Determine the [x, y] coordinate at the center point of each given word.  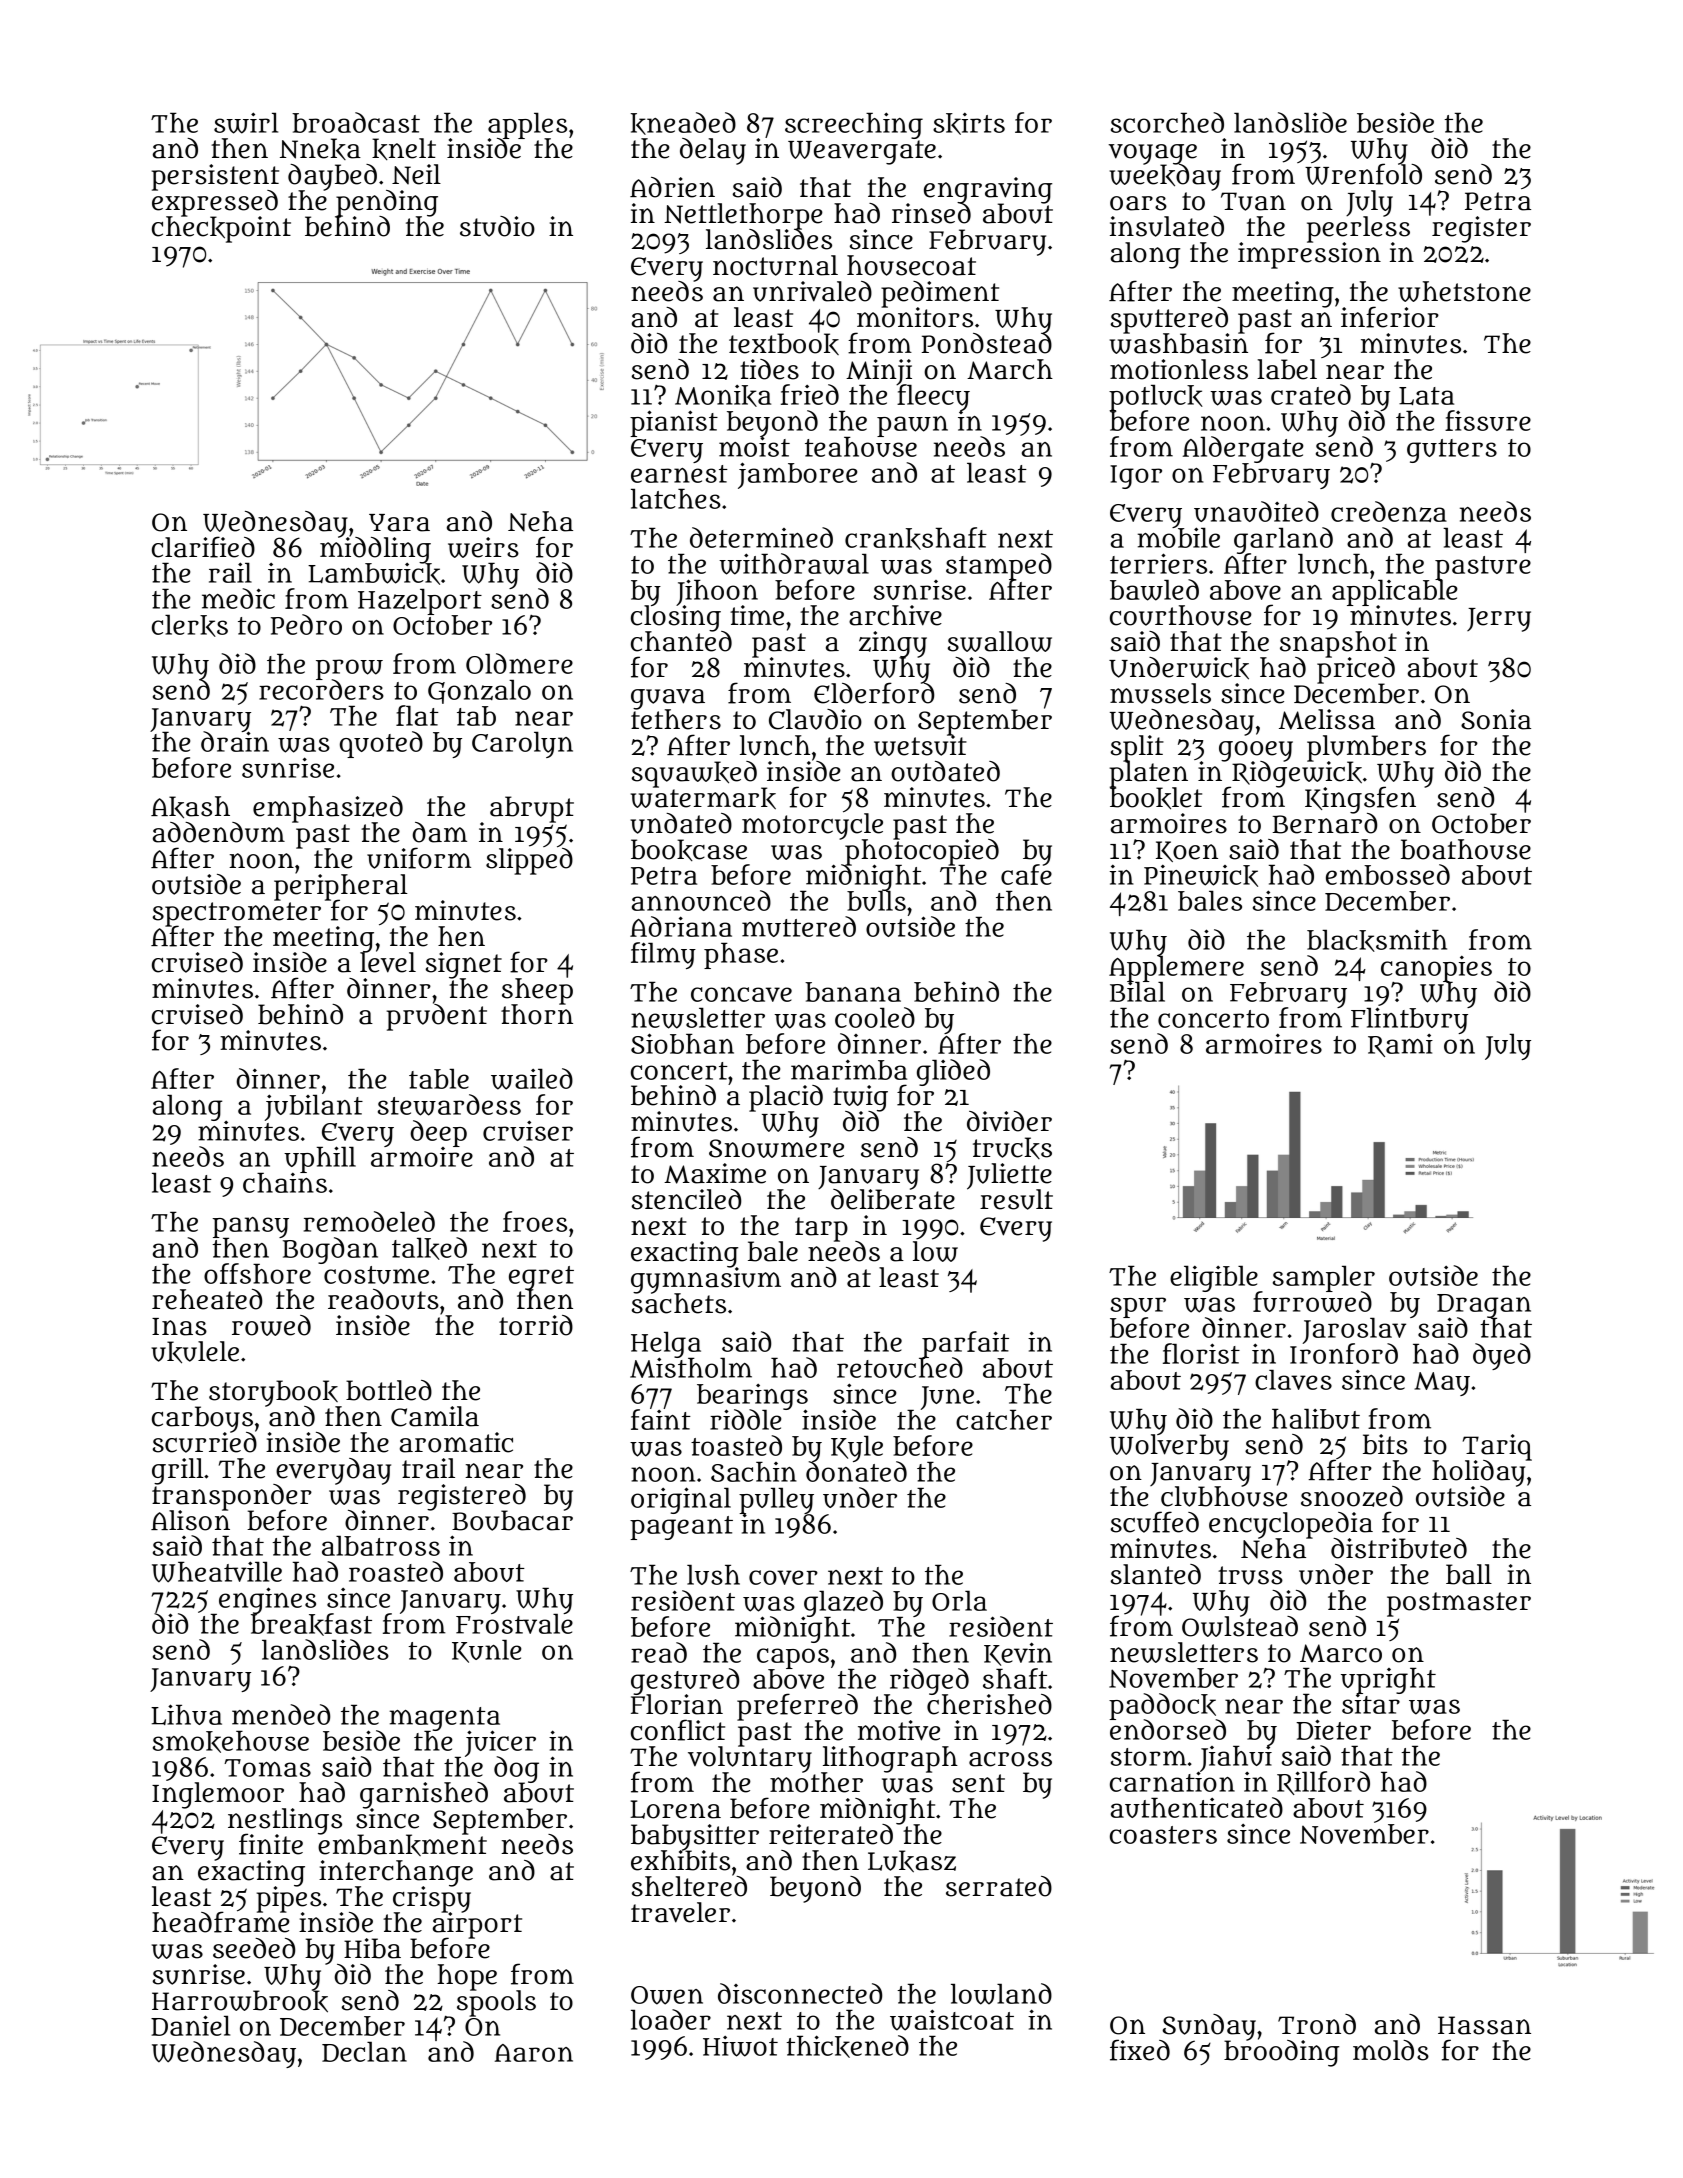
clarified [203, 547]
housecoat [911, 265]
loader [671, 2019]
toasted [736, 1445]
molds [1391, 2050]
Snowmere [776, 1148]
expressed [215, 203]
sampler [1324, 1278]
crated [1311, 394]
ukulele [195, 1352]
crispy [432, 1899]
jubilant [314, 1107]
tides [769, 369]
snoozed [1352, 1496]
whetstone [1464, 291]
